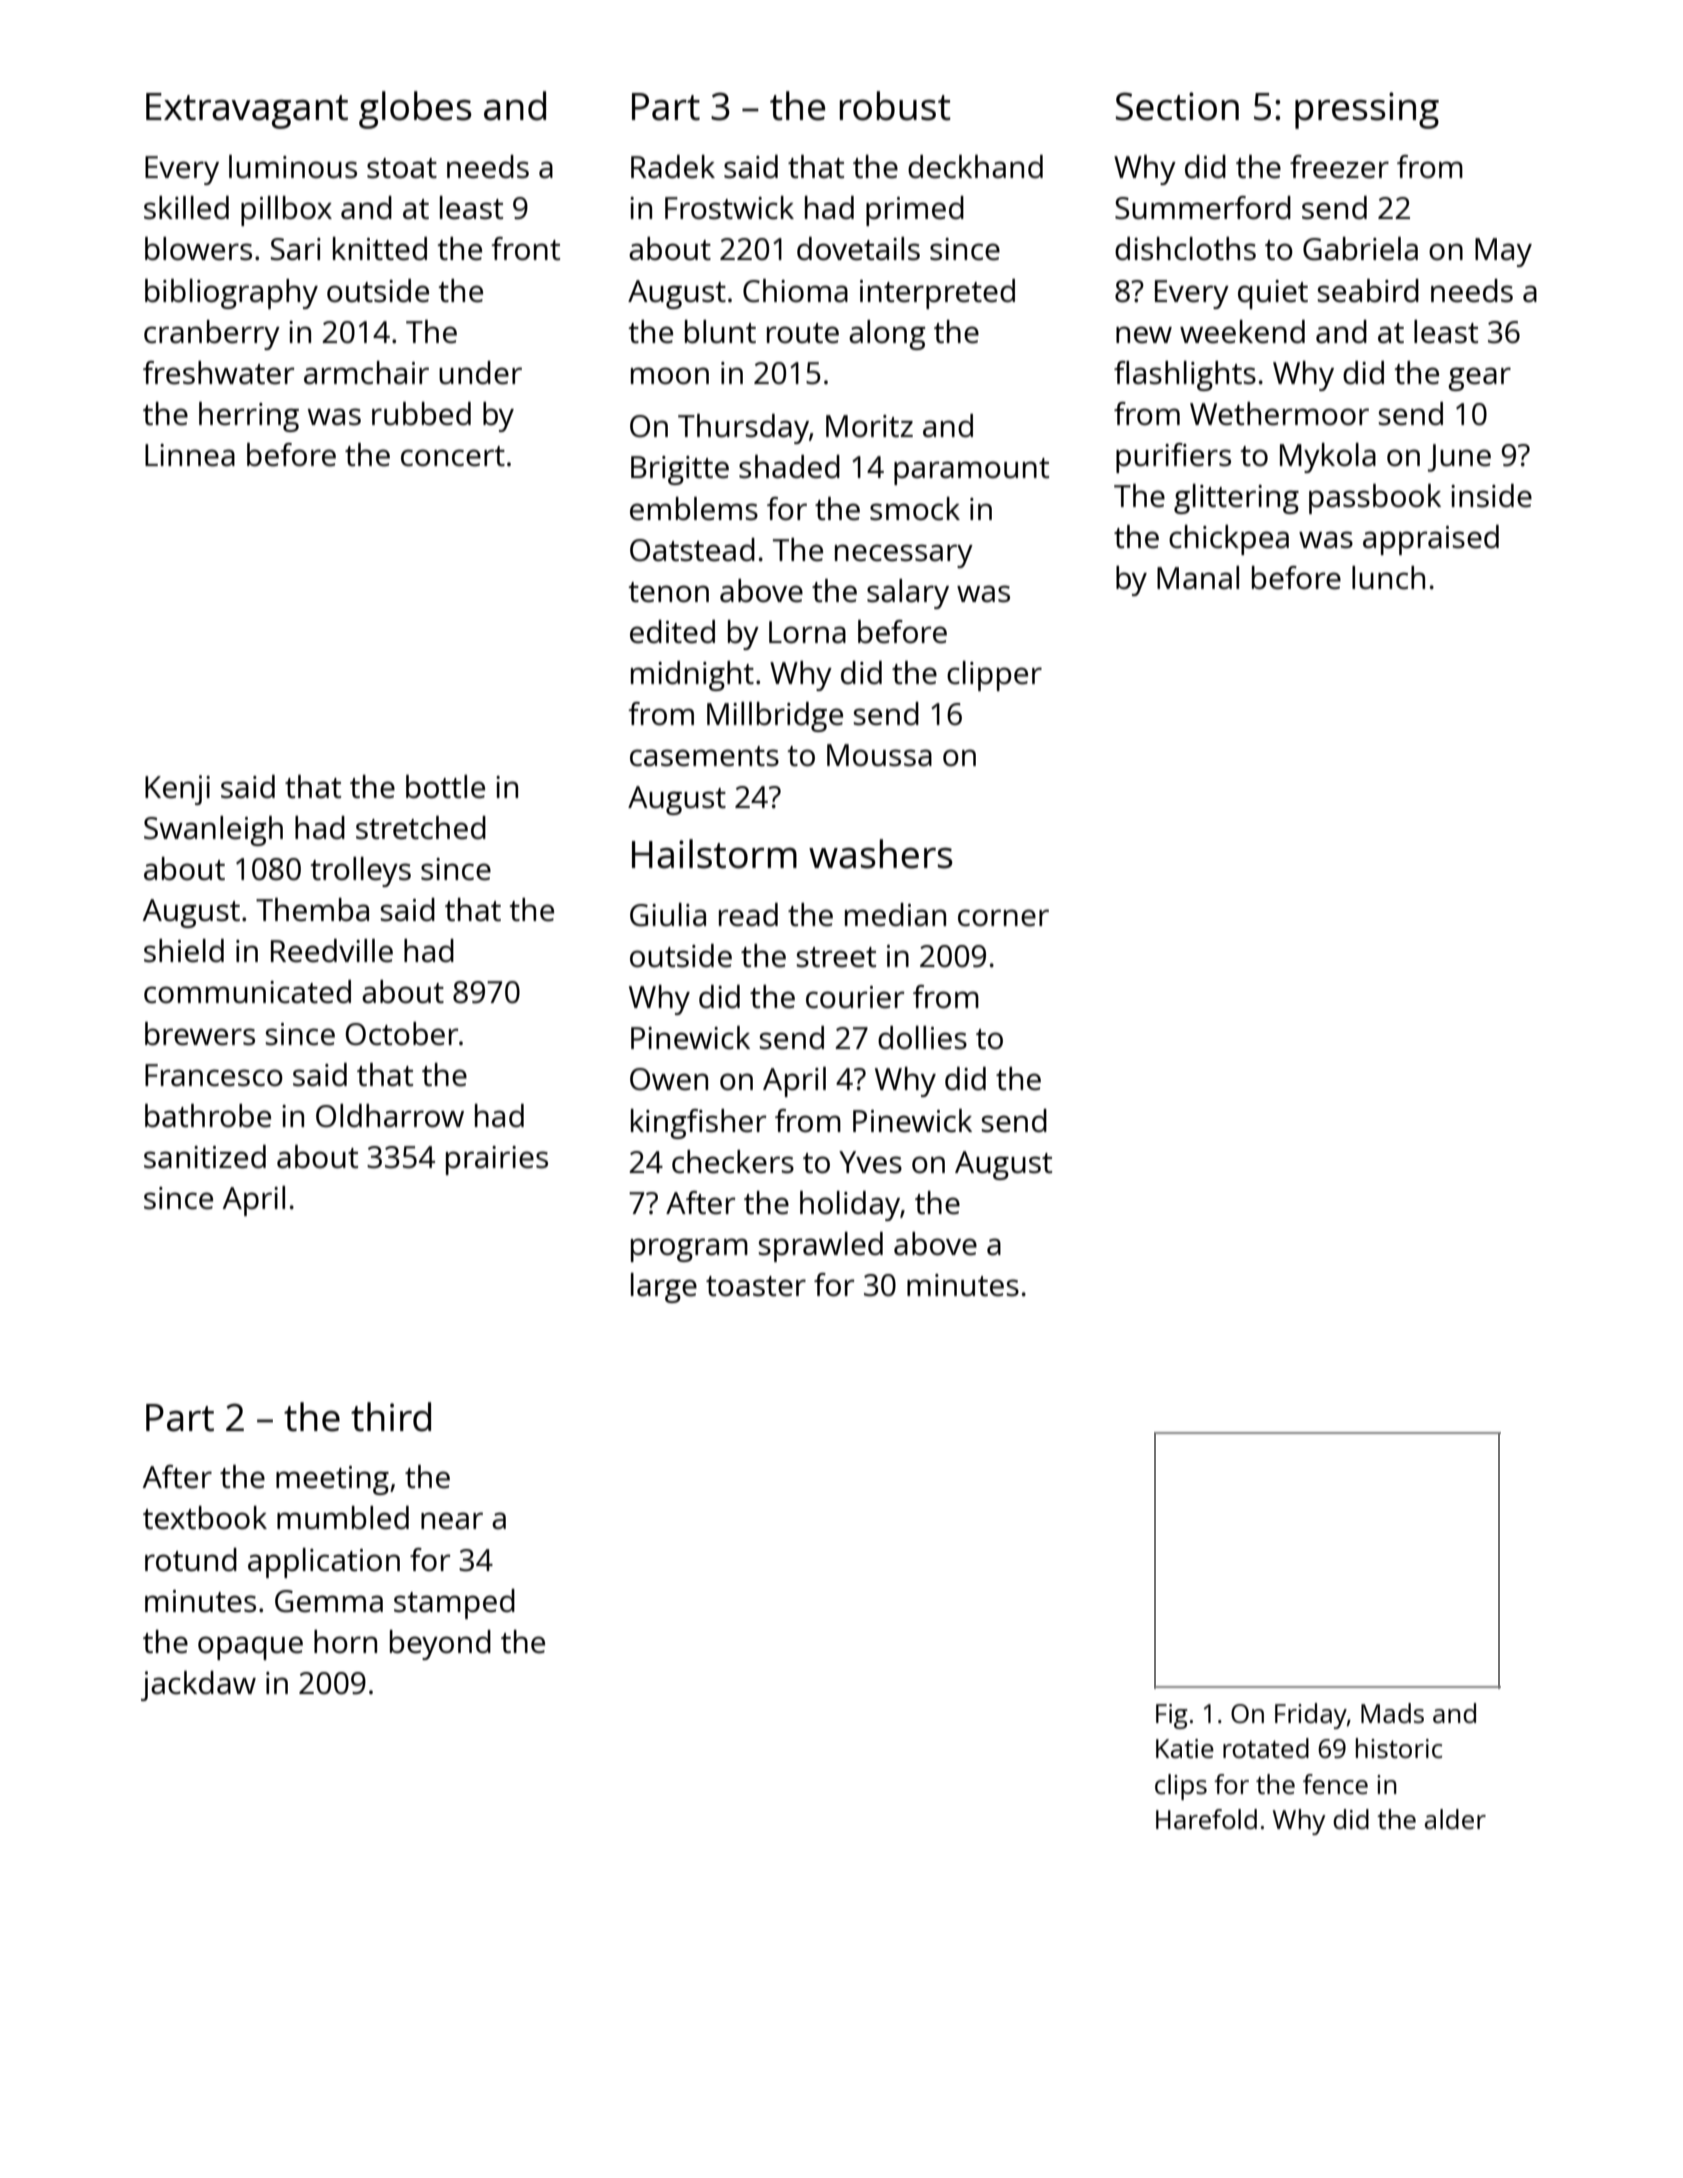 The width and height of the image is (1683, 2178). I want to click on Swanleigh, so click(213, 831).
